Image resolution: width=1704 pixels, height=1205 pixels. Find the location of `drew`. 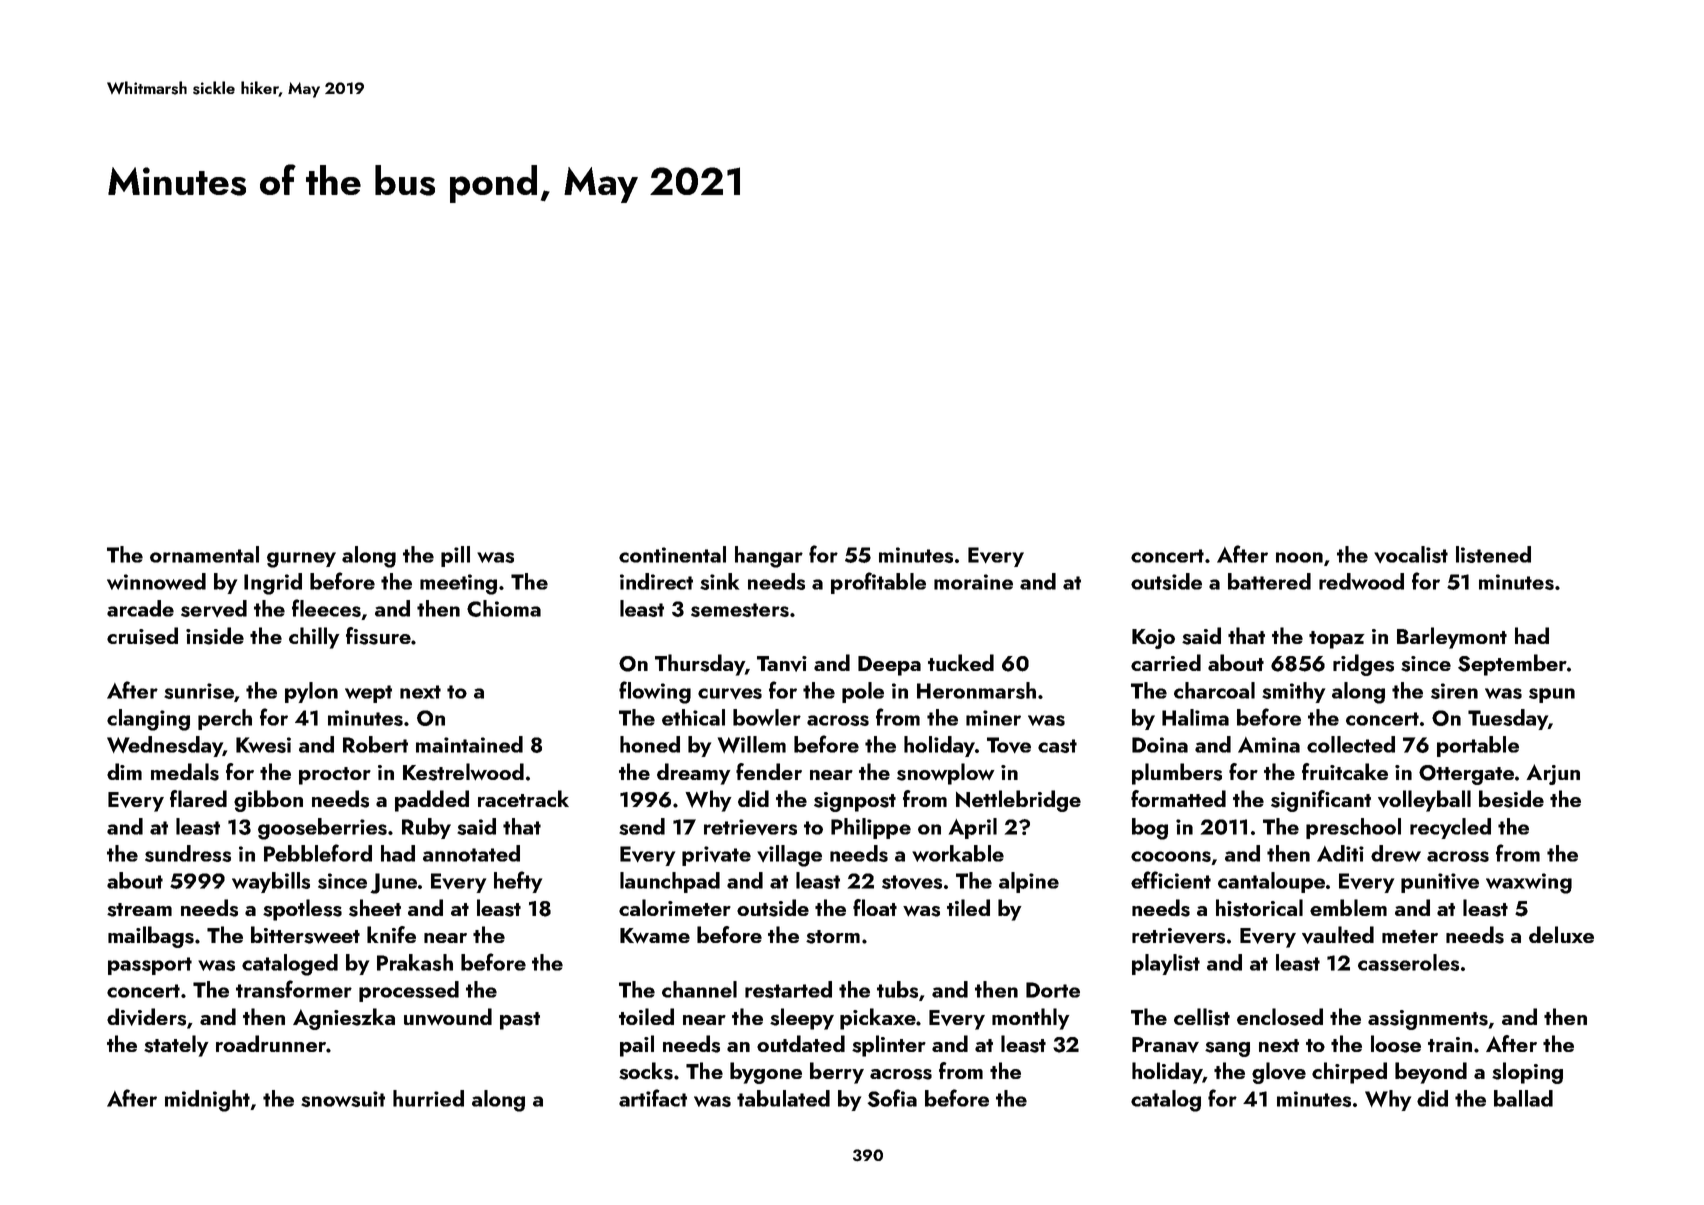

drew is located at coordinates (1396, 853).
